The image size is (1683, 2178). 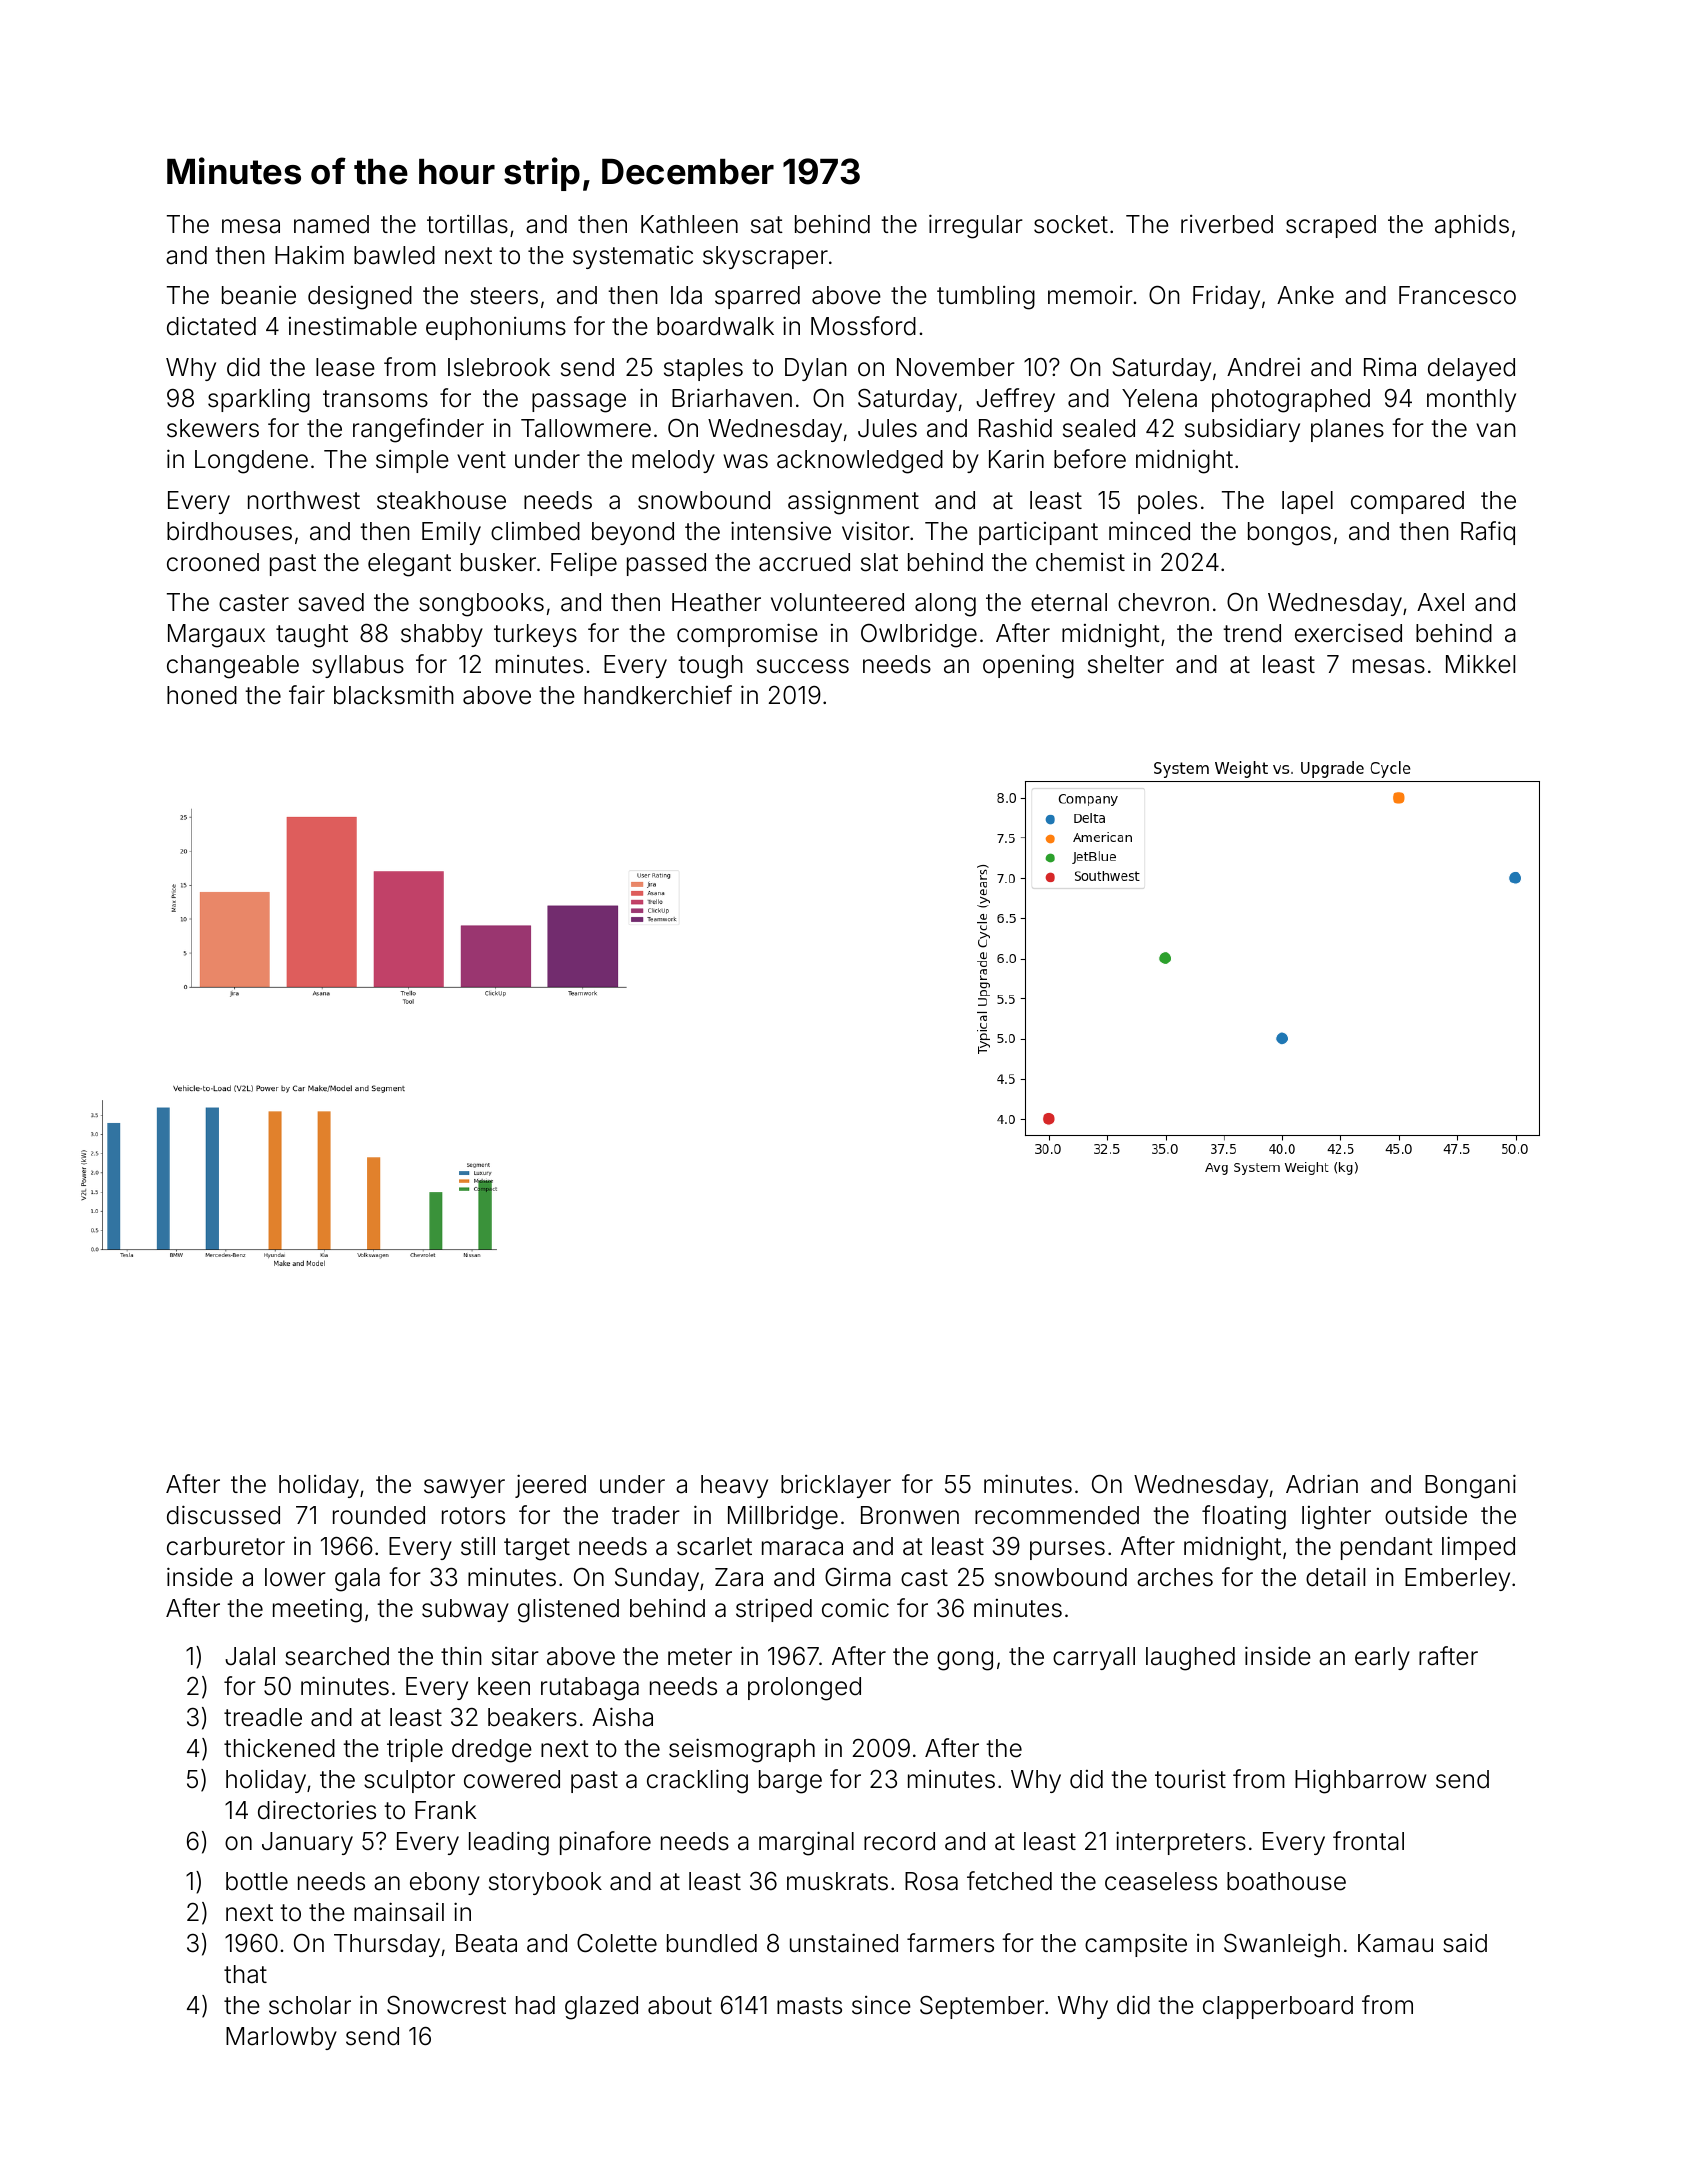 What do you see at coordinates (464, 1488) in the screenshot?
I see `sawyer` at bounding box center [464, 1488].
